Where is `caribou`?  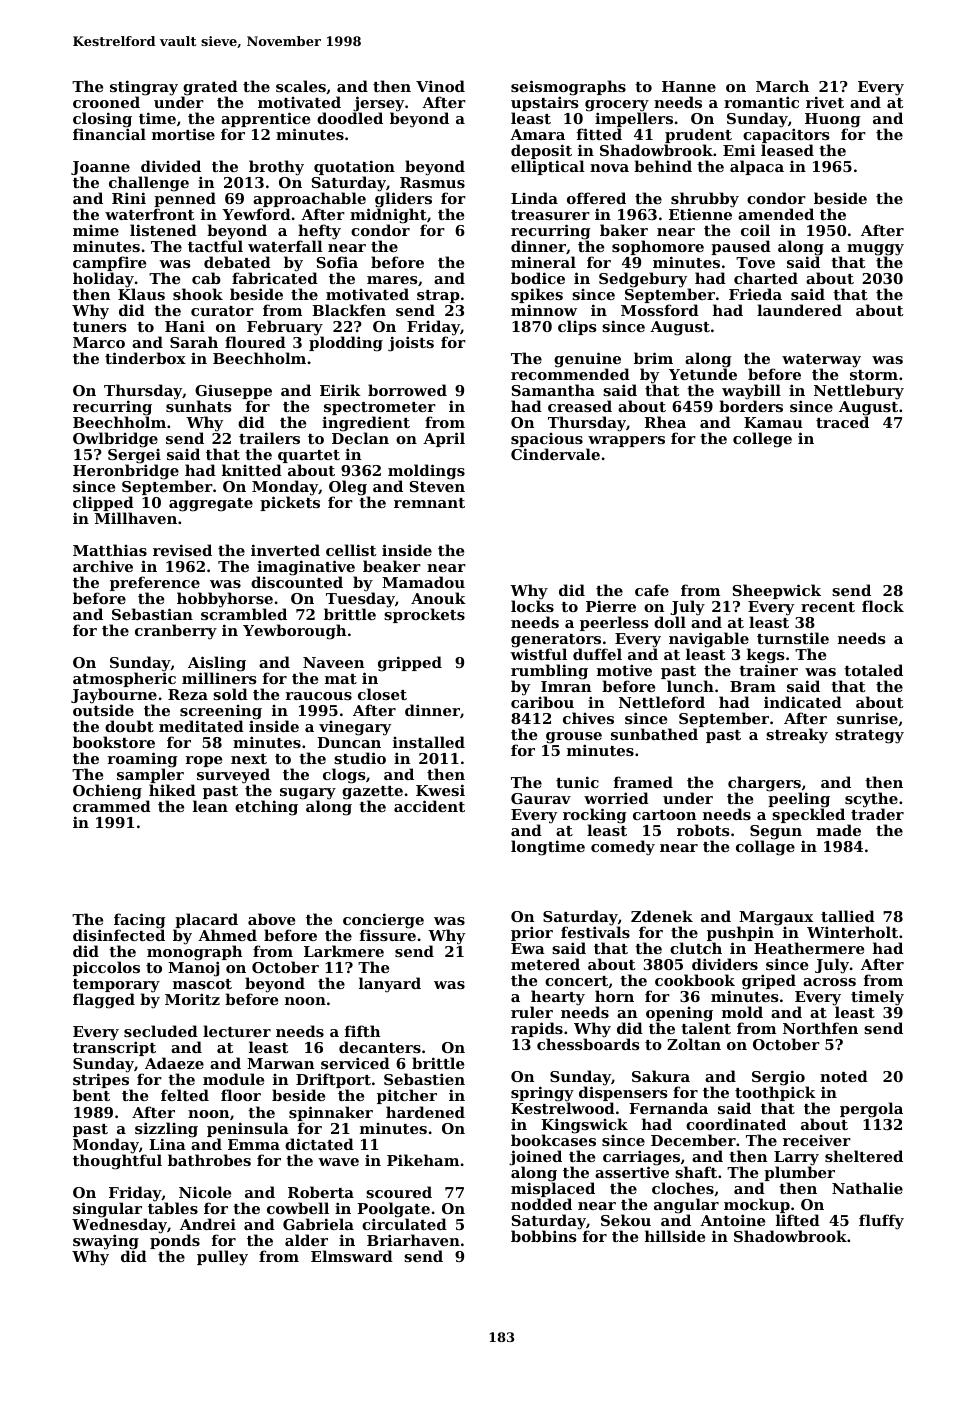 caribou is located at coordinates (542, 702).
